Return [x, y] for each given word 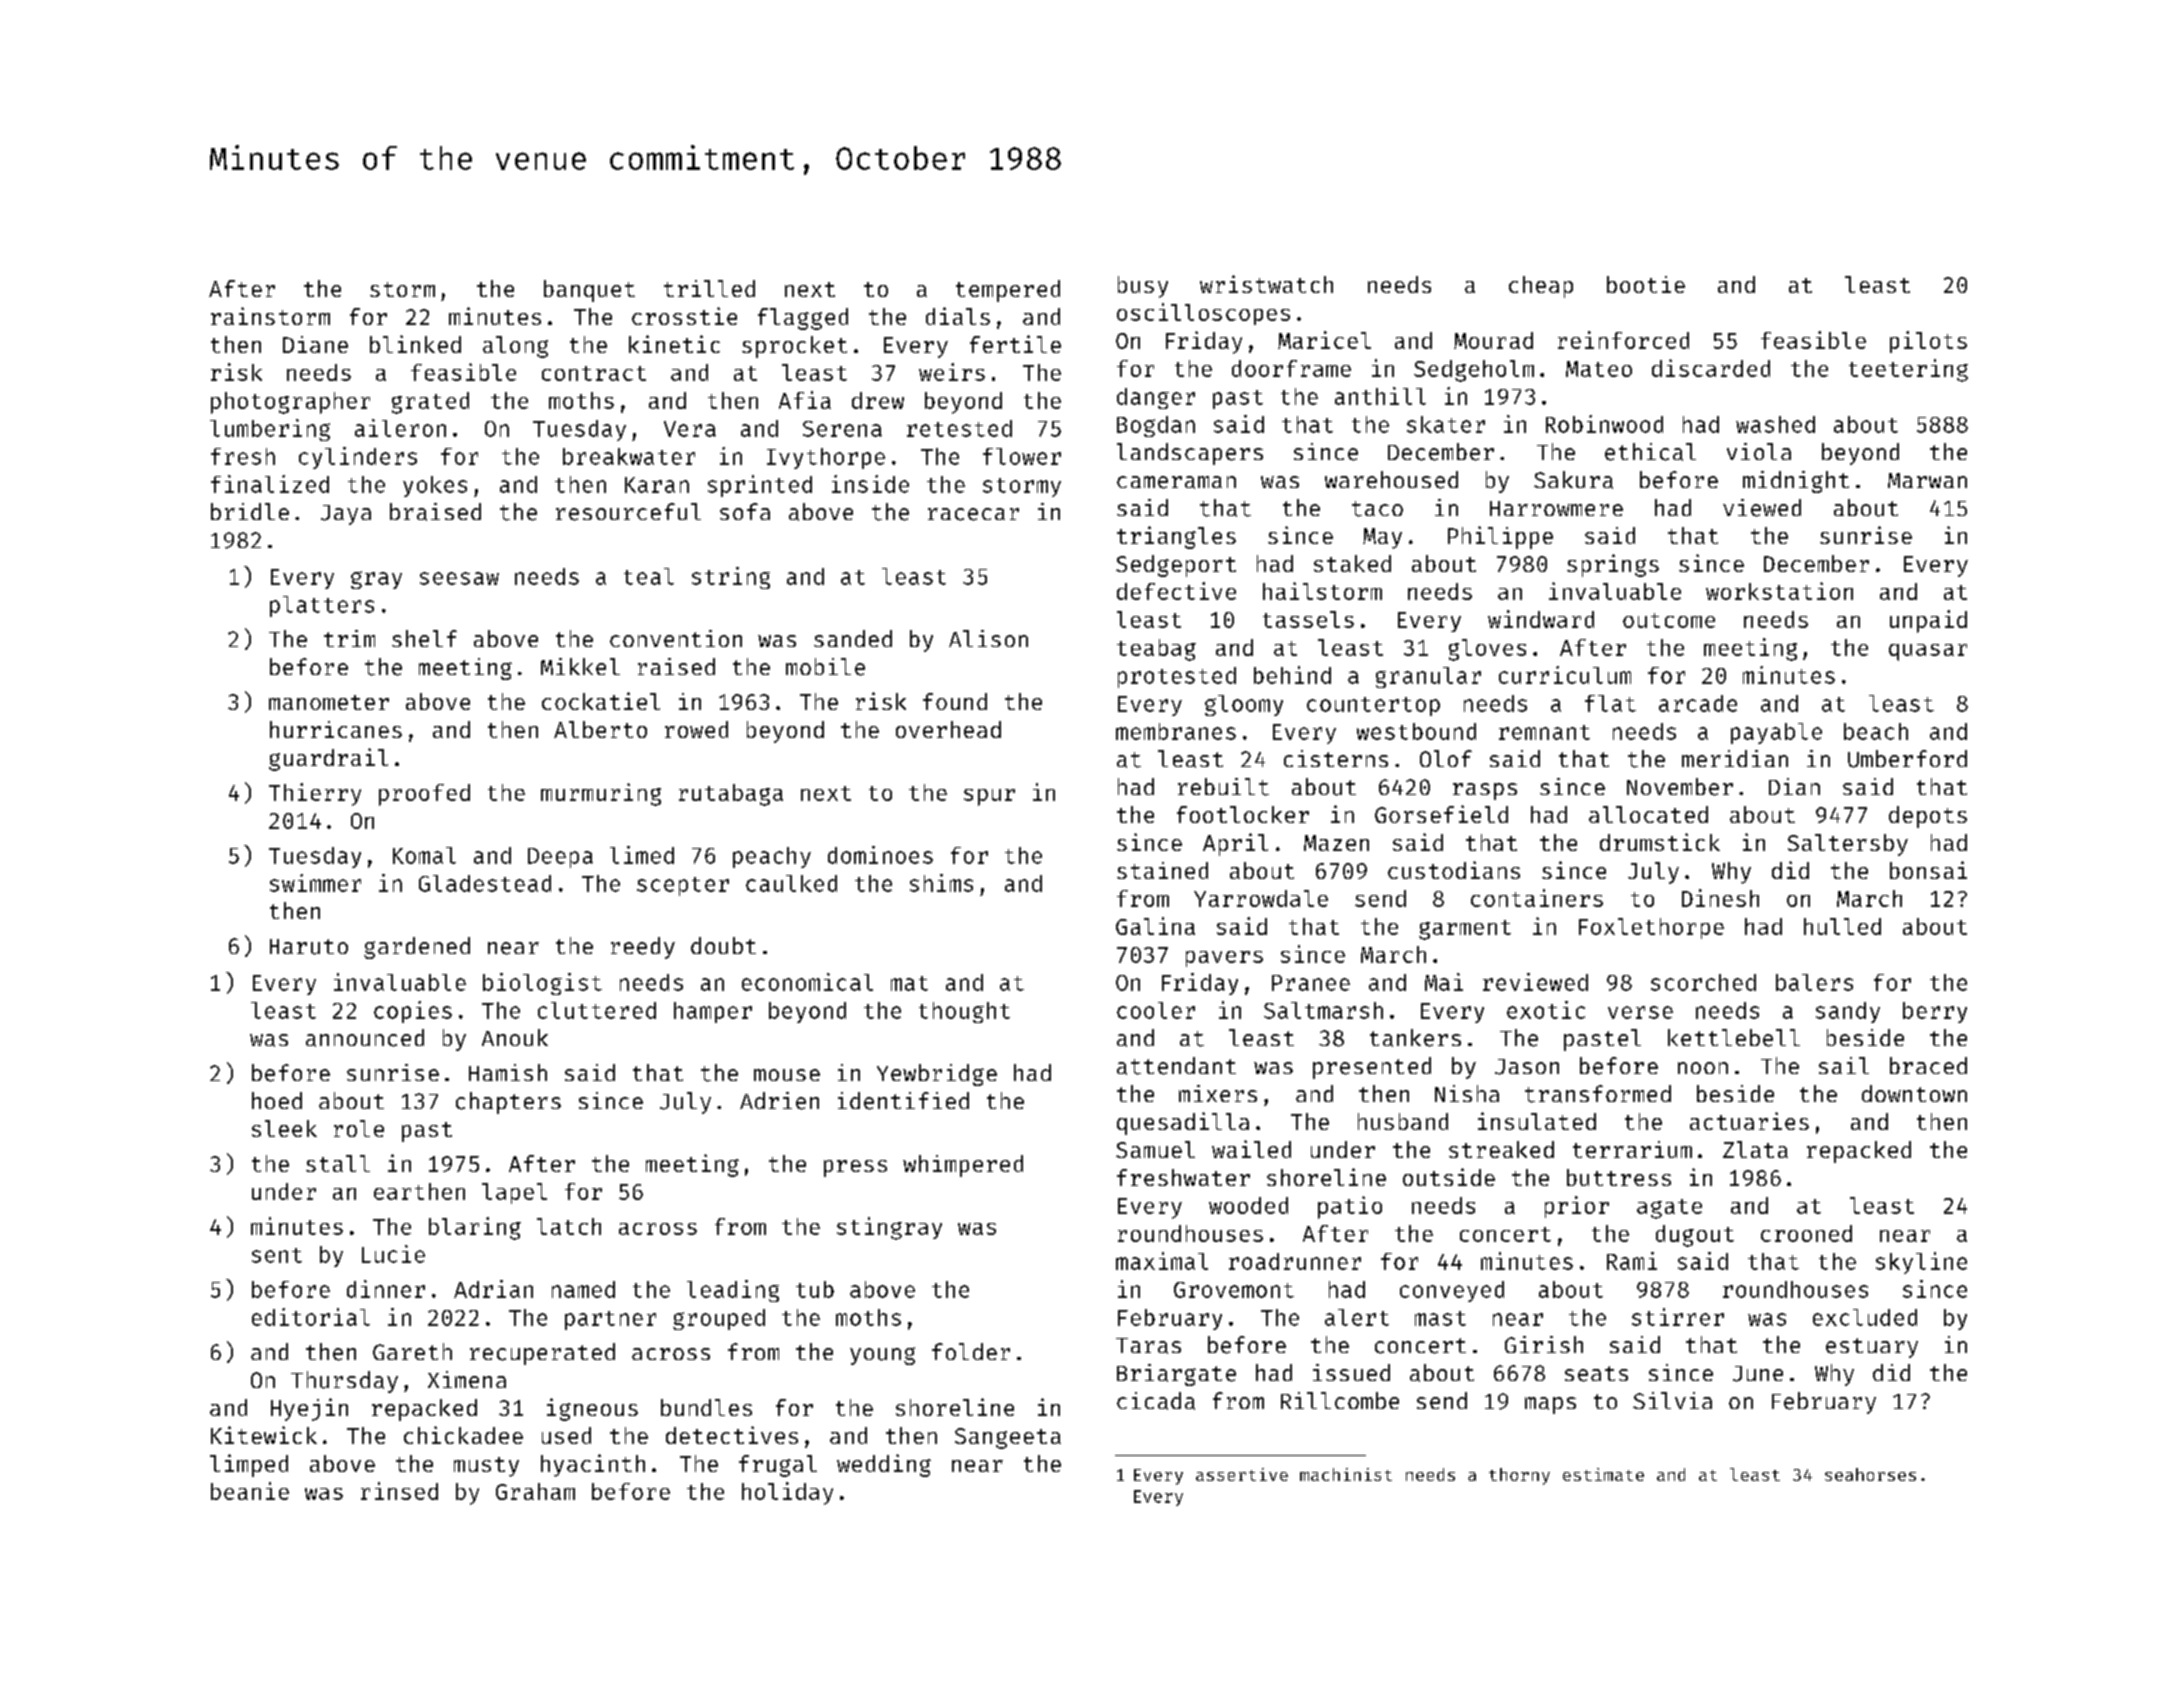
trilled [709, 288]
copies [413, 1012]
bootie [1646, 284]
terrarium [1632, 1149]
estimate [1603, 1474]
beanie [250, 1491]
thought [964, 1012]
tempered [1008, 291]
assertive [1242, 1474]
